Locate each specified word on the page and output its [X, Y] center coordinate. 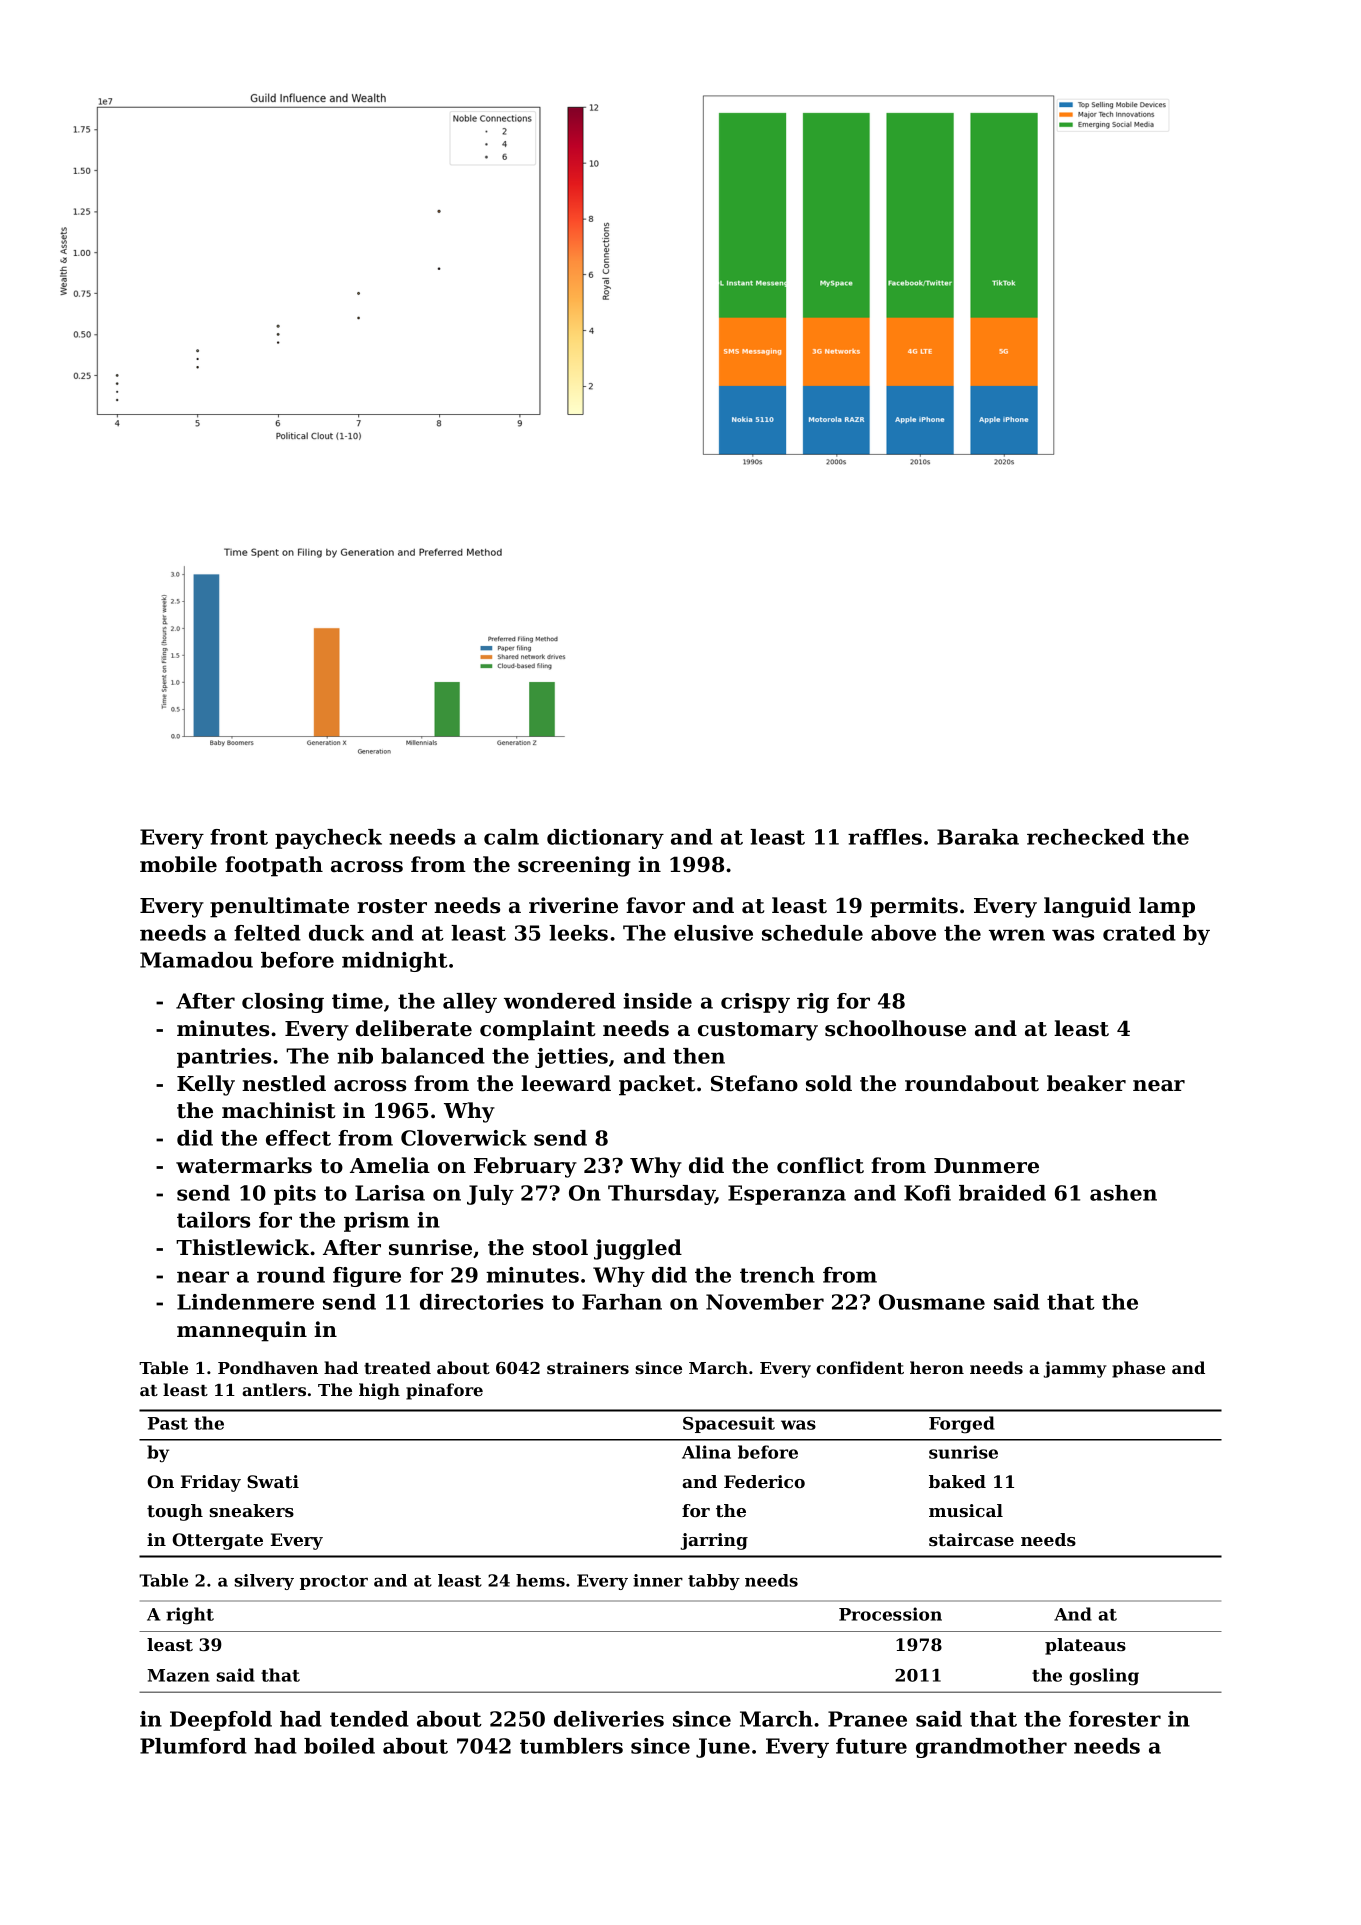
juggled [638, 1249]
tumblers [571, 1746]
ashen [1123, 1193]
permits [914, 907]
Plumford [193, 1746]
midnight [395, 962]
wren [1017, 935]
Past [168, 1423]
